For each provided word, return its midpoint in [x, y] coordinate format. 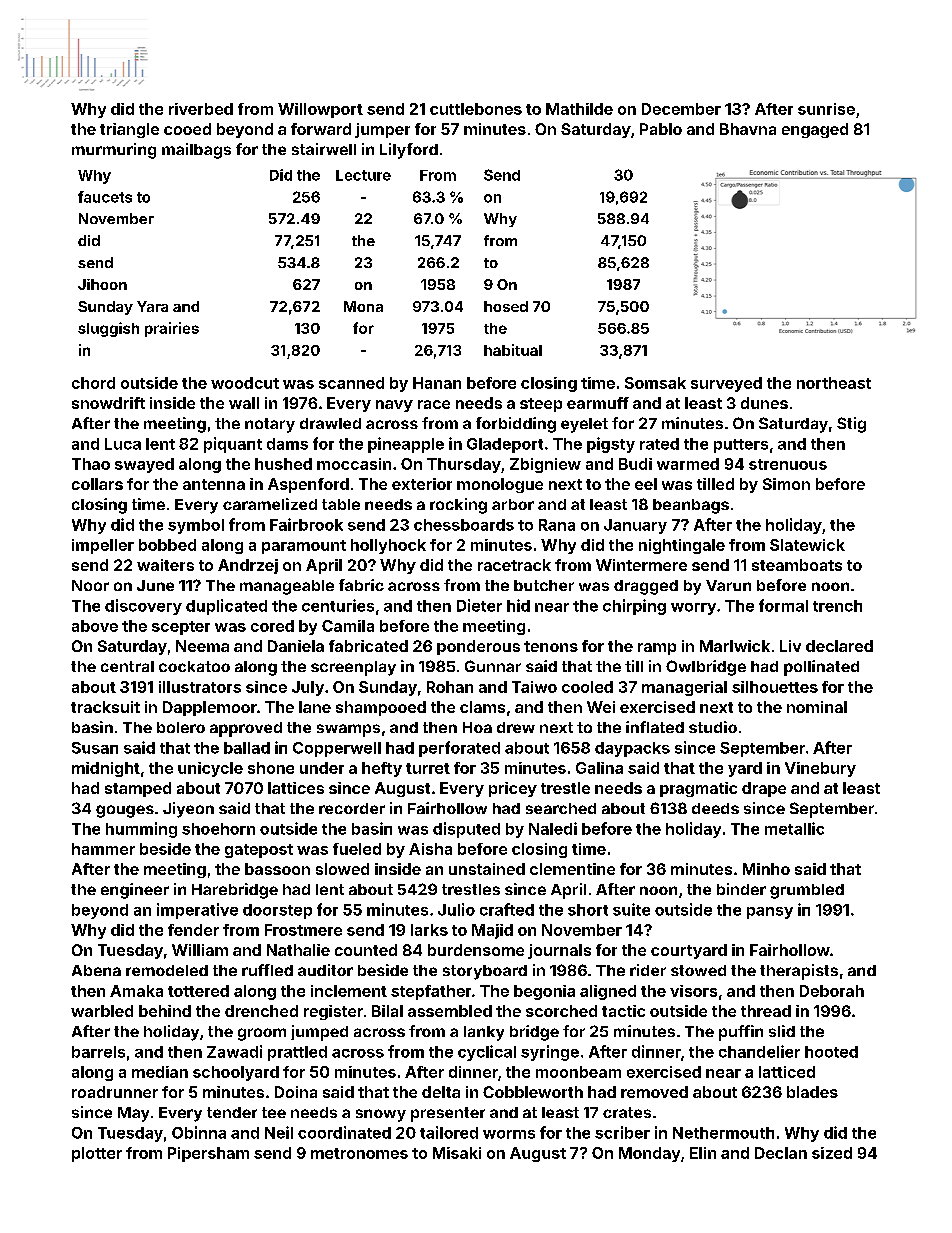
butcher [544, 585]
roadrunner [115, 1092]
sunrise [826, 109]
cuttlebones [476, 109]
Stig [851, 425]
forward [321, 129]
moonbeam [578, 1072]
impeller [103, 546]
